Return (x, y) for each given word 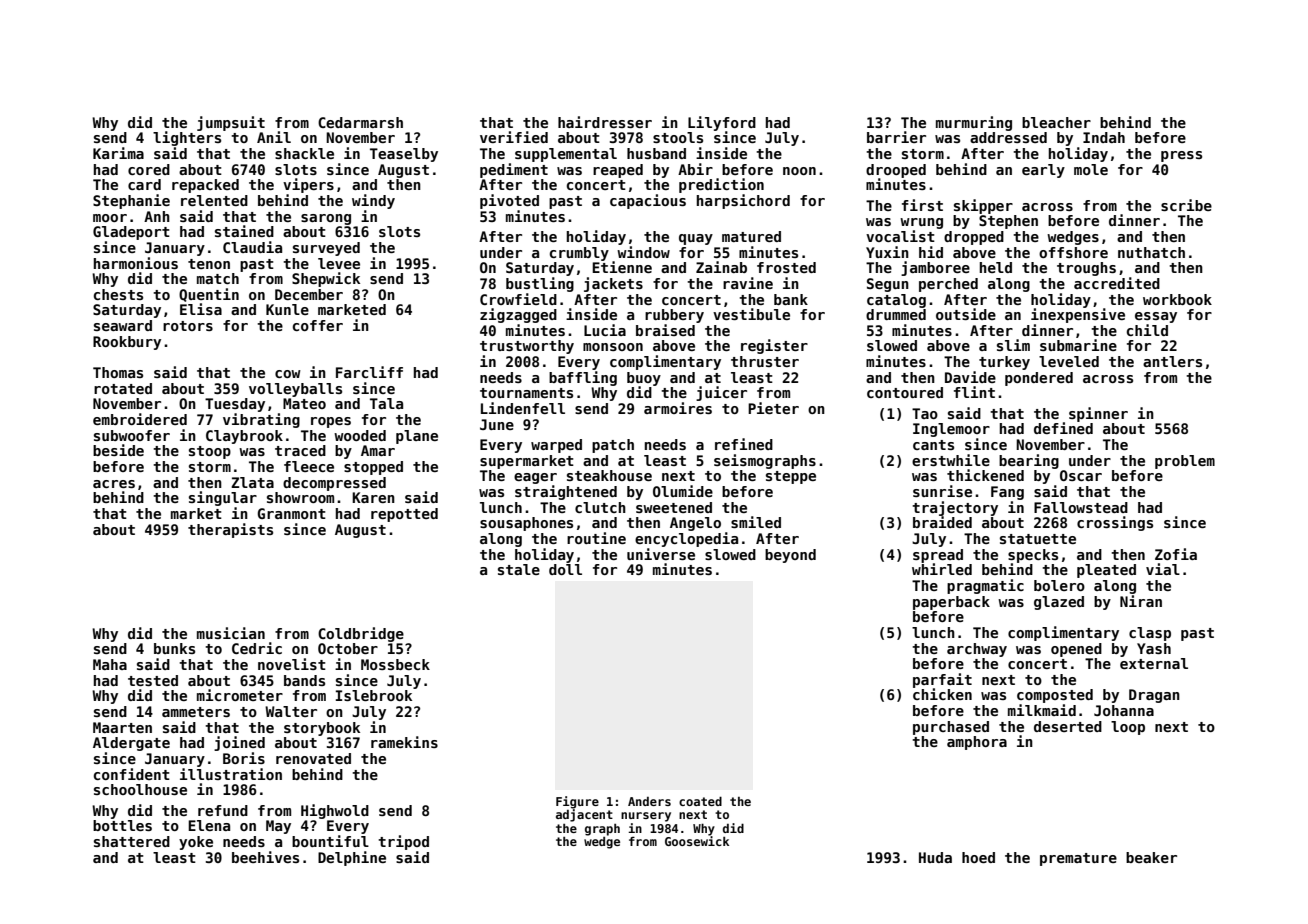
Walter (291, 711)
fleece (309, 466)
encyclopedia (686, 539)
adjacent (584, 815)
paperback (951, 603)
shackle (304, 153)
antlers (1172, 361)
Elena (209, 825)
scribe (1186, 205)
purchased (951, 728)
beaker (1151, 857)
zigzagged (518, 315)
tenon (209, 264)
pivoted (509, 201)
